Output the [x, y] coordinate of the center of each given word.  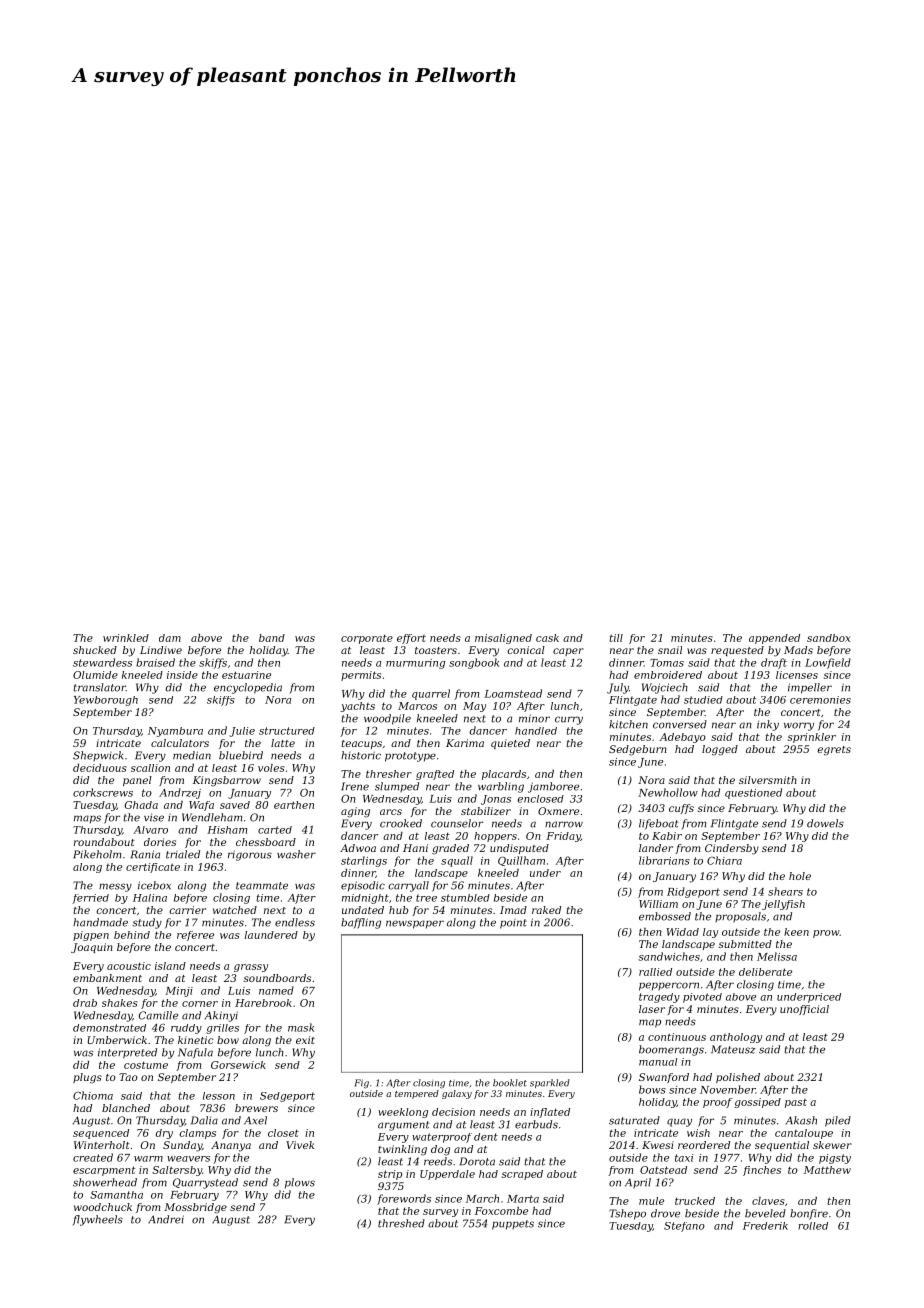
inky [768, 725]
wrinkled [126, 638]
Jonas [496, 800]
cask [547, 638]
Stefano [684, 1227]
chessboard [266, 842]
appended [774, 639]
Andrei [166, 1219]
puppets [513, 1225]
